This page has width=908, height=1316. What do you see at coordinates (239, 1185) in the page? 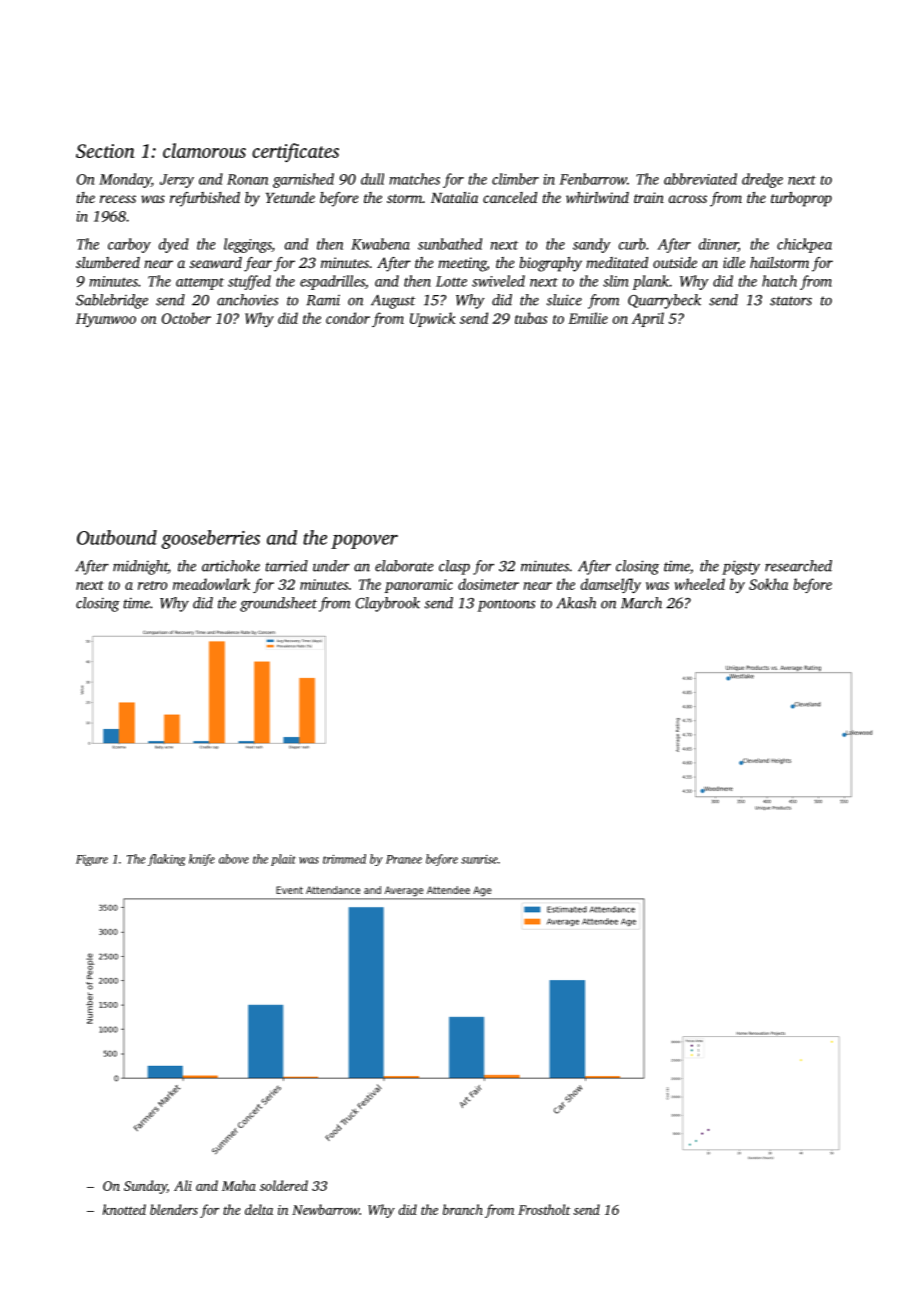
I see `Maha` at bounding box center [239, 1185].
